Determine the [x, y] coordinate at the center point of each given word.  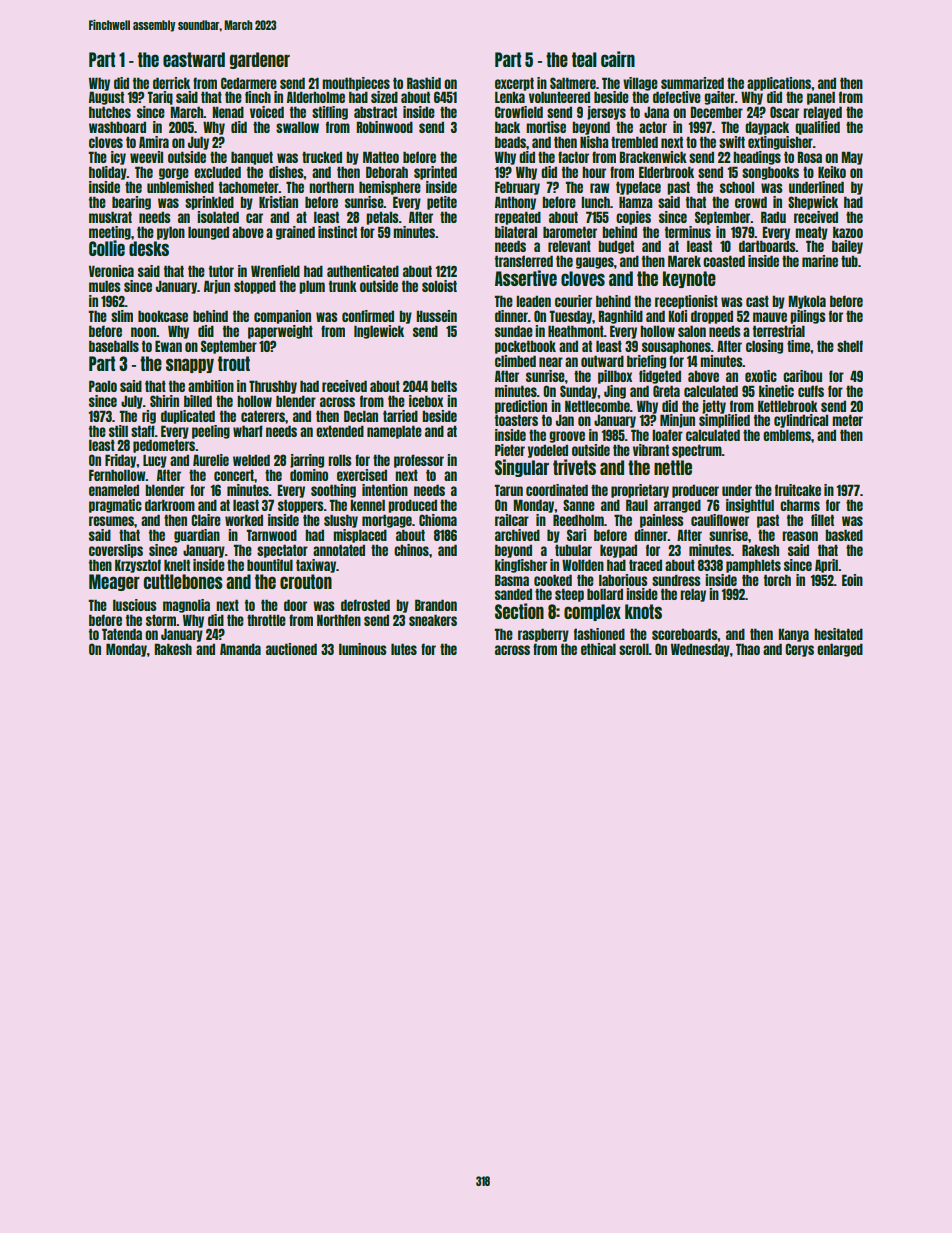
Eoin [852, 580]
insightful [750, 506]
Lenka [510, 97]
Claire [206, 520]
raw [600, 188]
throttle [266, 620]
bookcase [163, 316]
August [106, 98]
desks [149, 248]
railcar [512, 520]
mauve [770, 317]
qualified [817, 128]
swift [732, 142]
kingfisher [521, 566]
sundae [514, 331]
